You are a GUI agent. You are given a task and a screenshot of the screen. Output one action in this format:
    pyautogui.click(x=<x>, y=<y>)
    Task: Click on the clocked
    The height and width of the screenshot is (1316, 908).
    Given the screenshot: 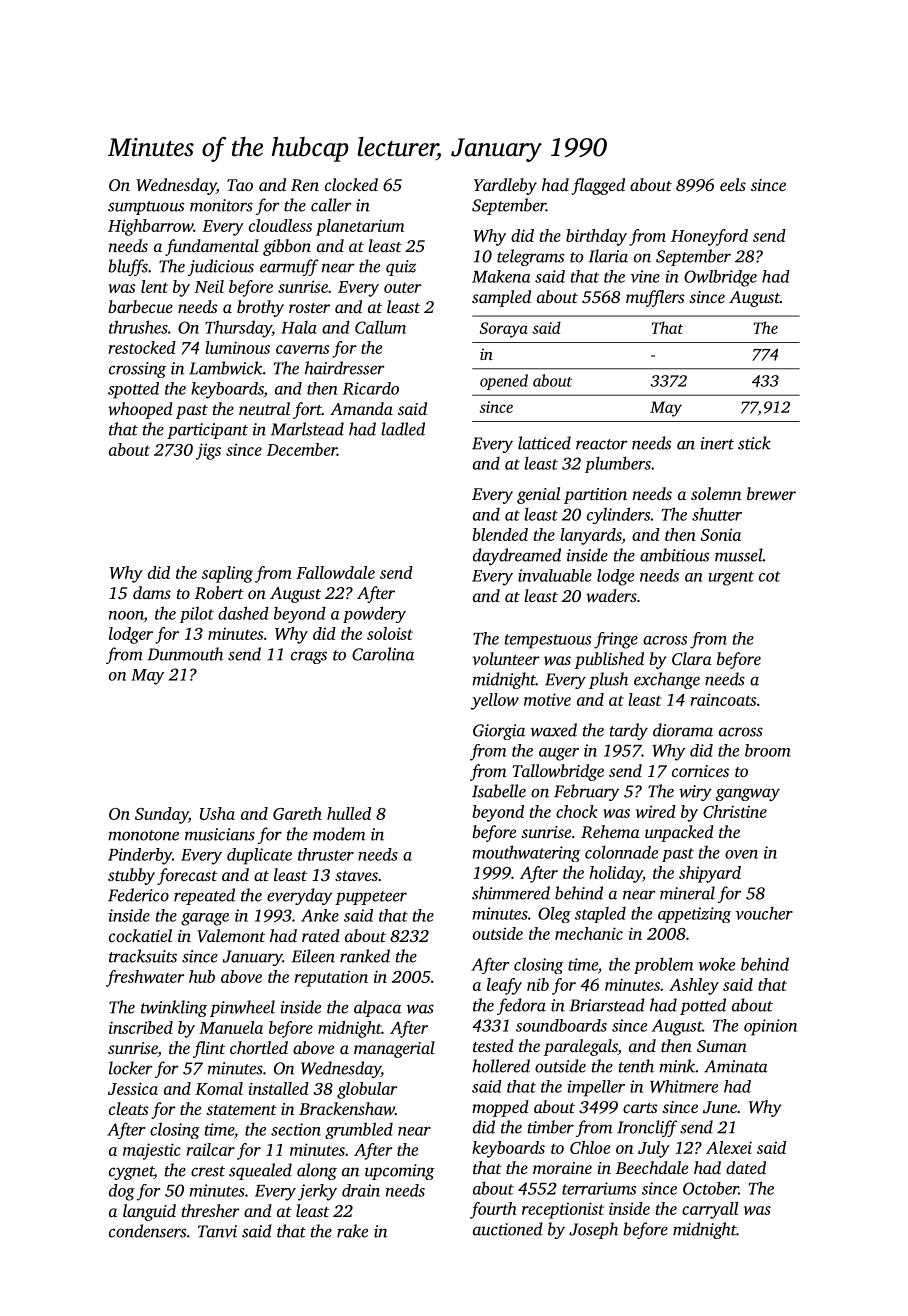 What is the action you would take?
    pyautogui.click(x=351, y=184)
